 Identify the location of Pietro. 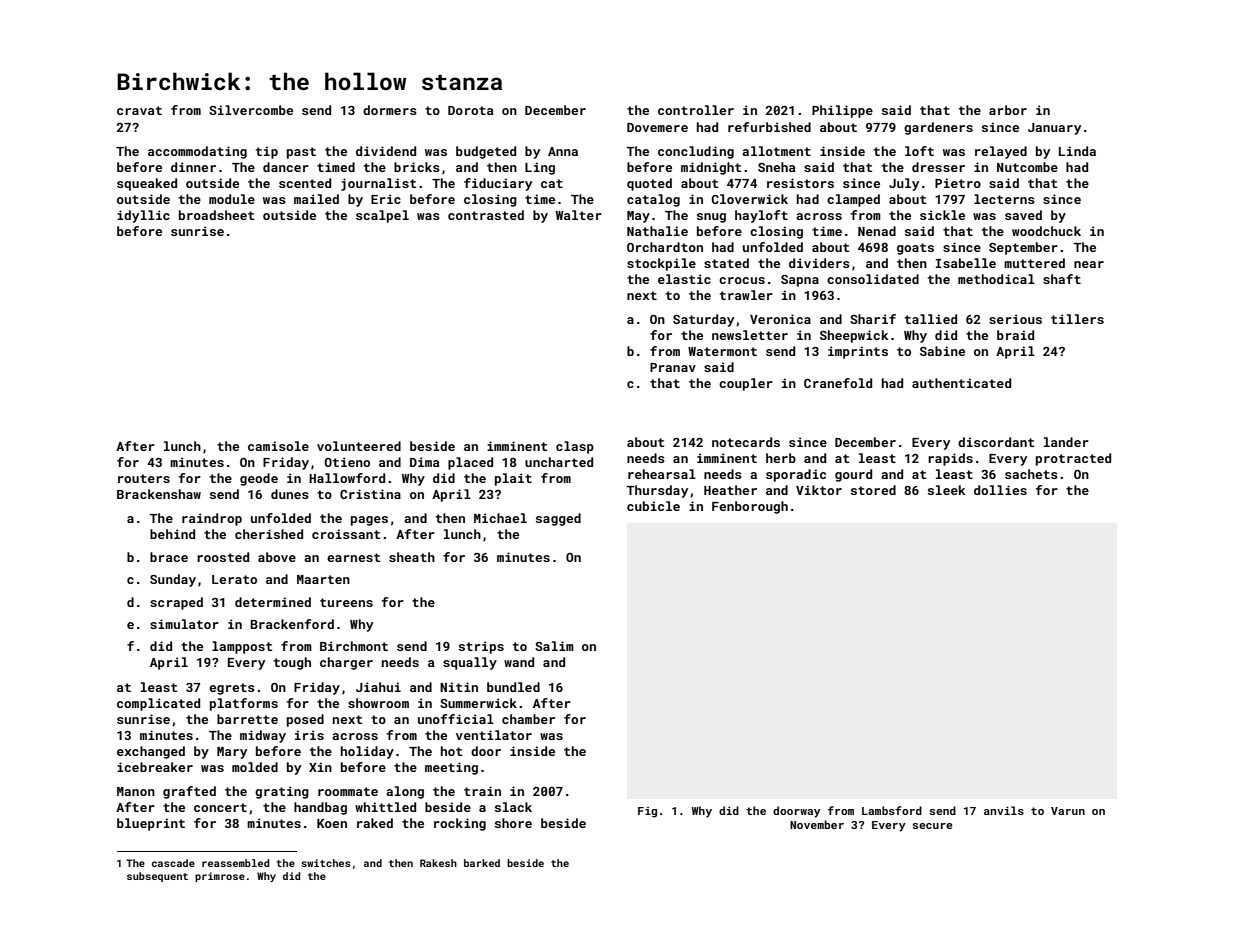
(958, 183).
